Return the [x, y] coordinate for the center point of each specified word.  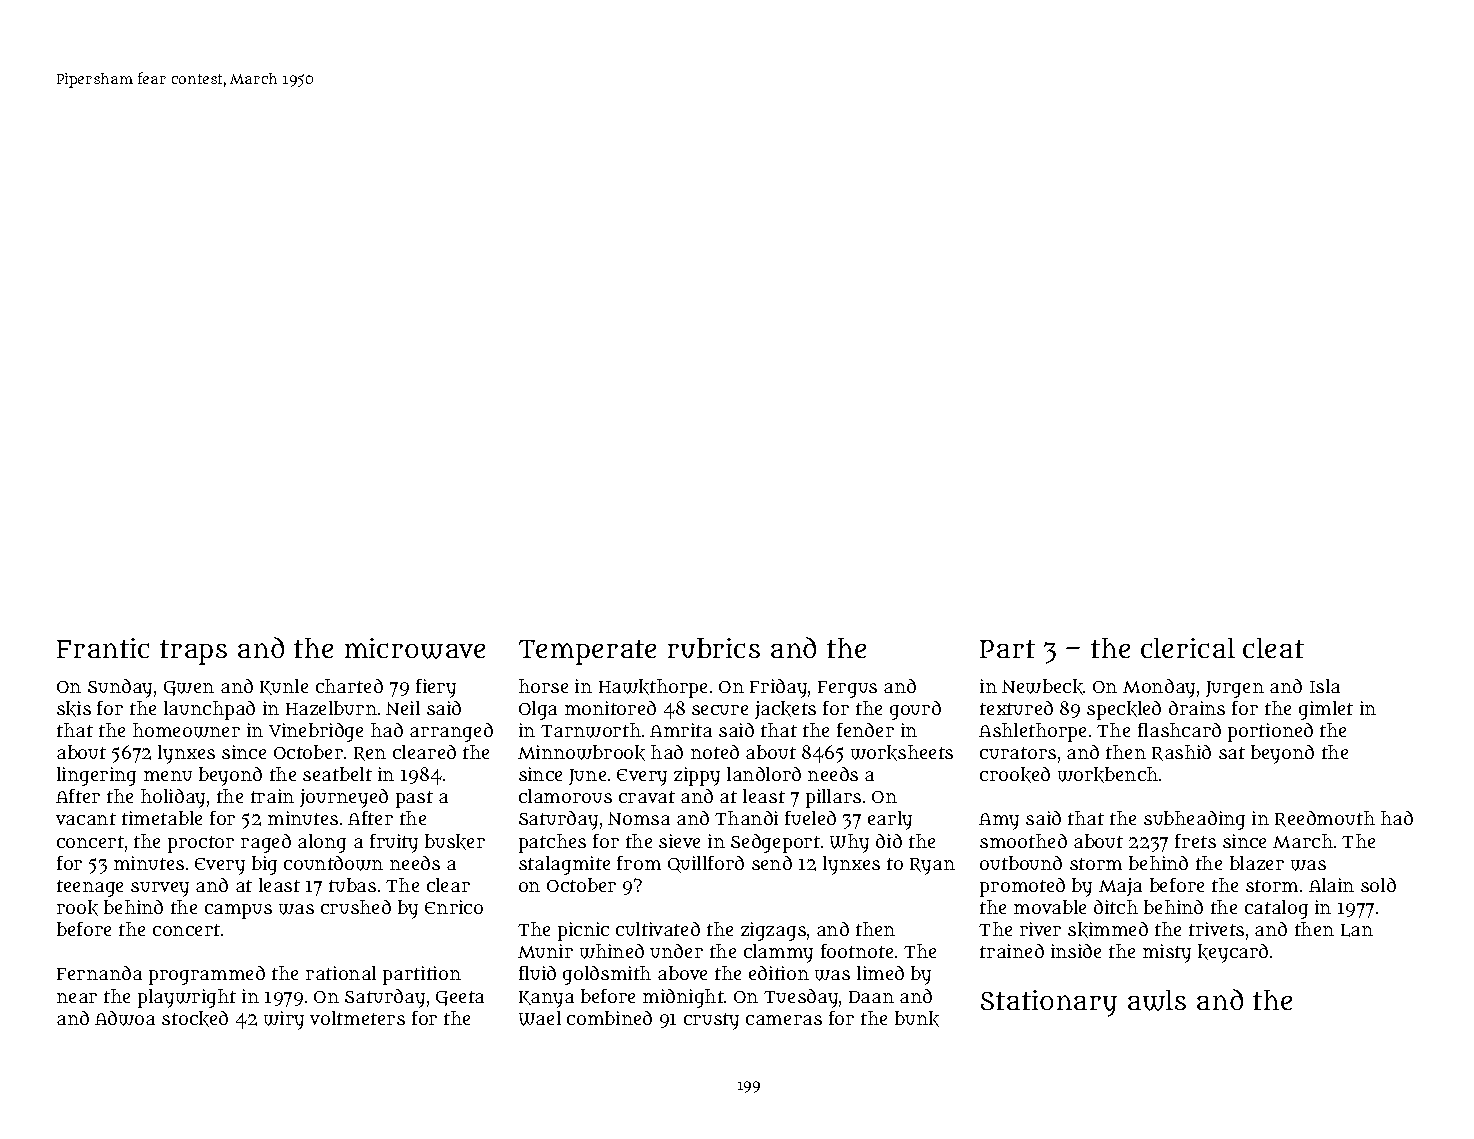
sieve [679, 841]
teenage [90, 888]
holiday [173, 798]
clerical [1188, 648]
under [676, 951]
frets [1195, 841]
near [77, 998]
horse [543, 686]
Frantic [103, 648]
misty [1167, 953]
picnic [583, 931]
